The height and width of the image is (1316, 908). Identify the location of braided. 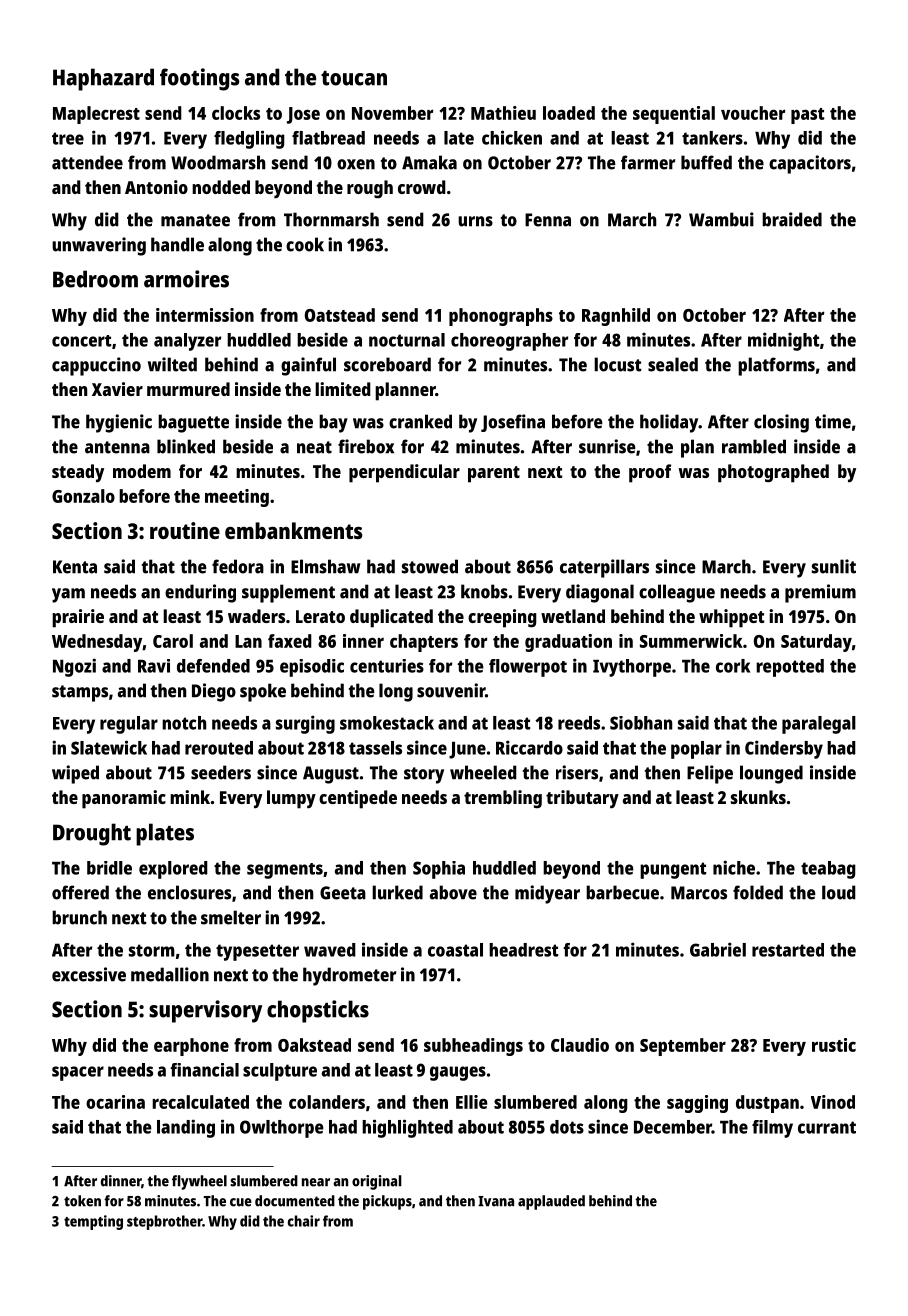
(792, 219).
